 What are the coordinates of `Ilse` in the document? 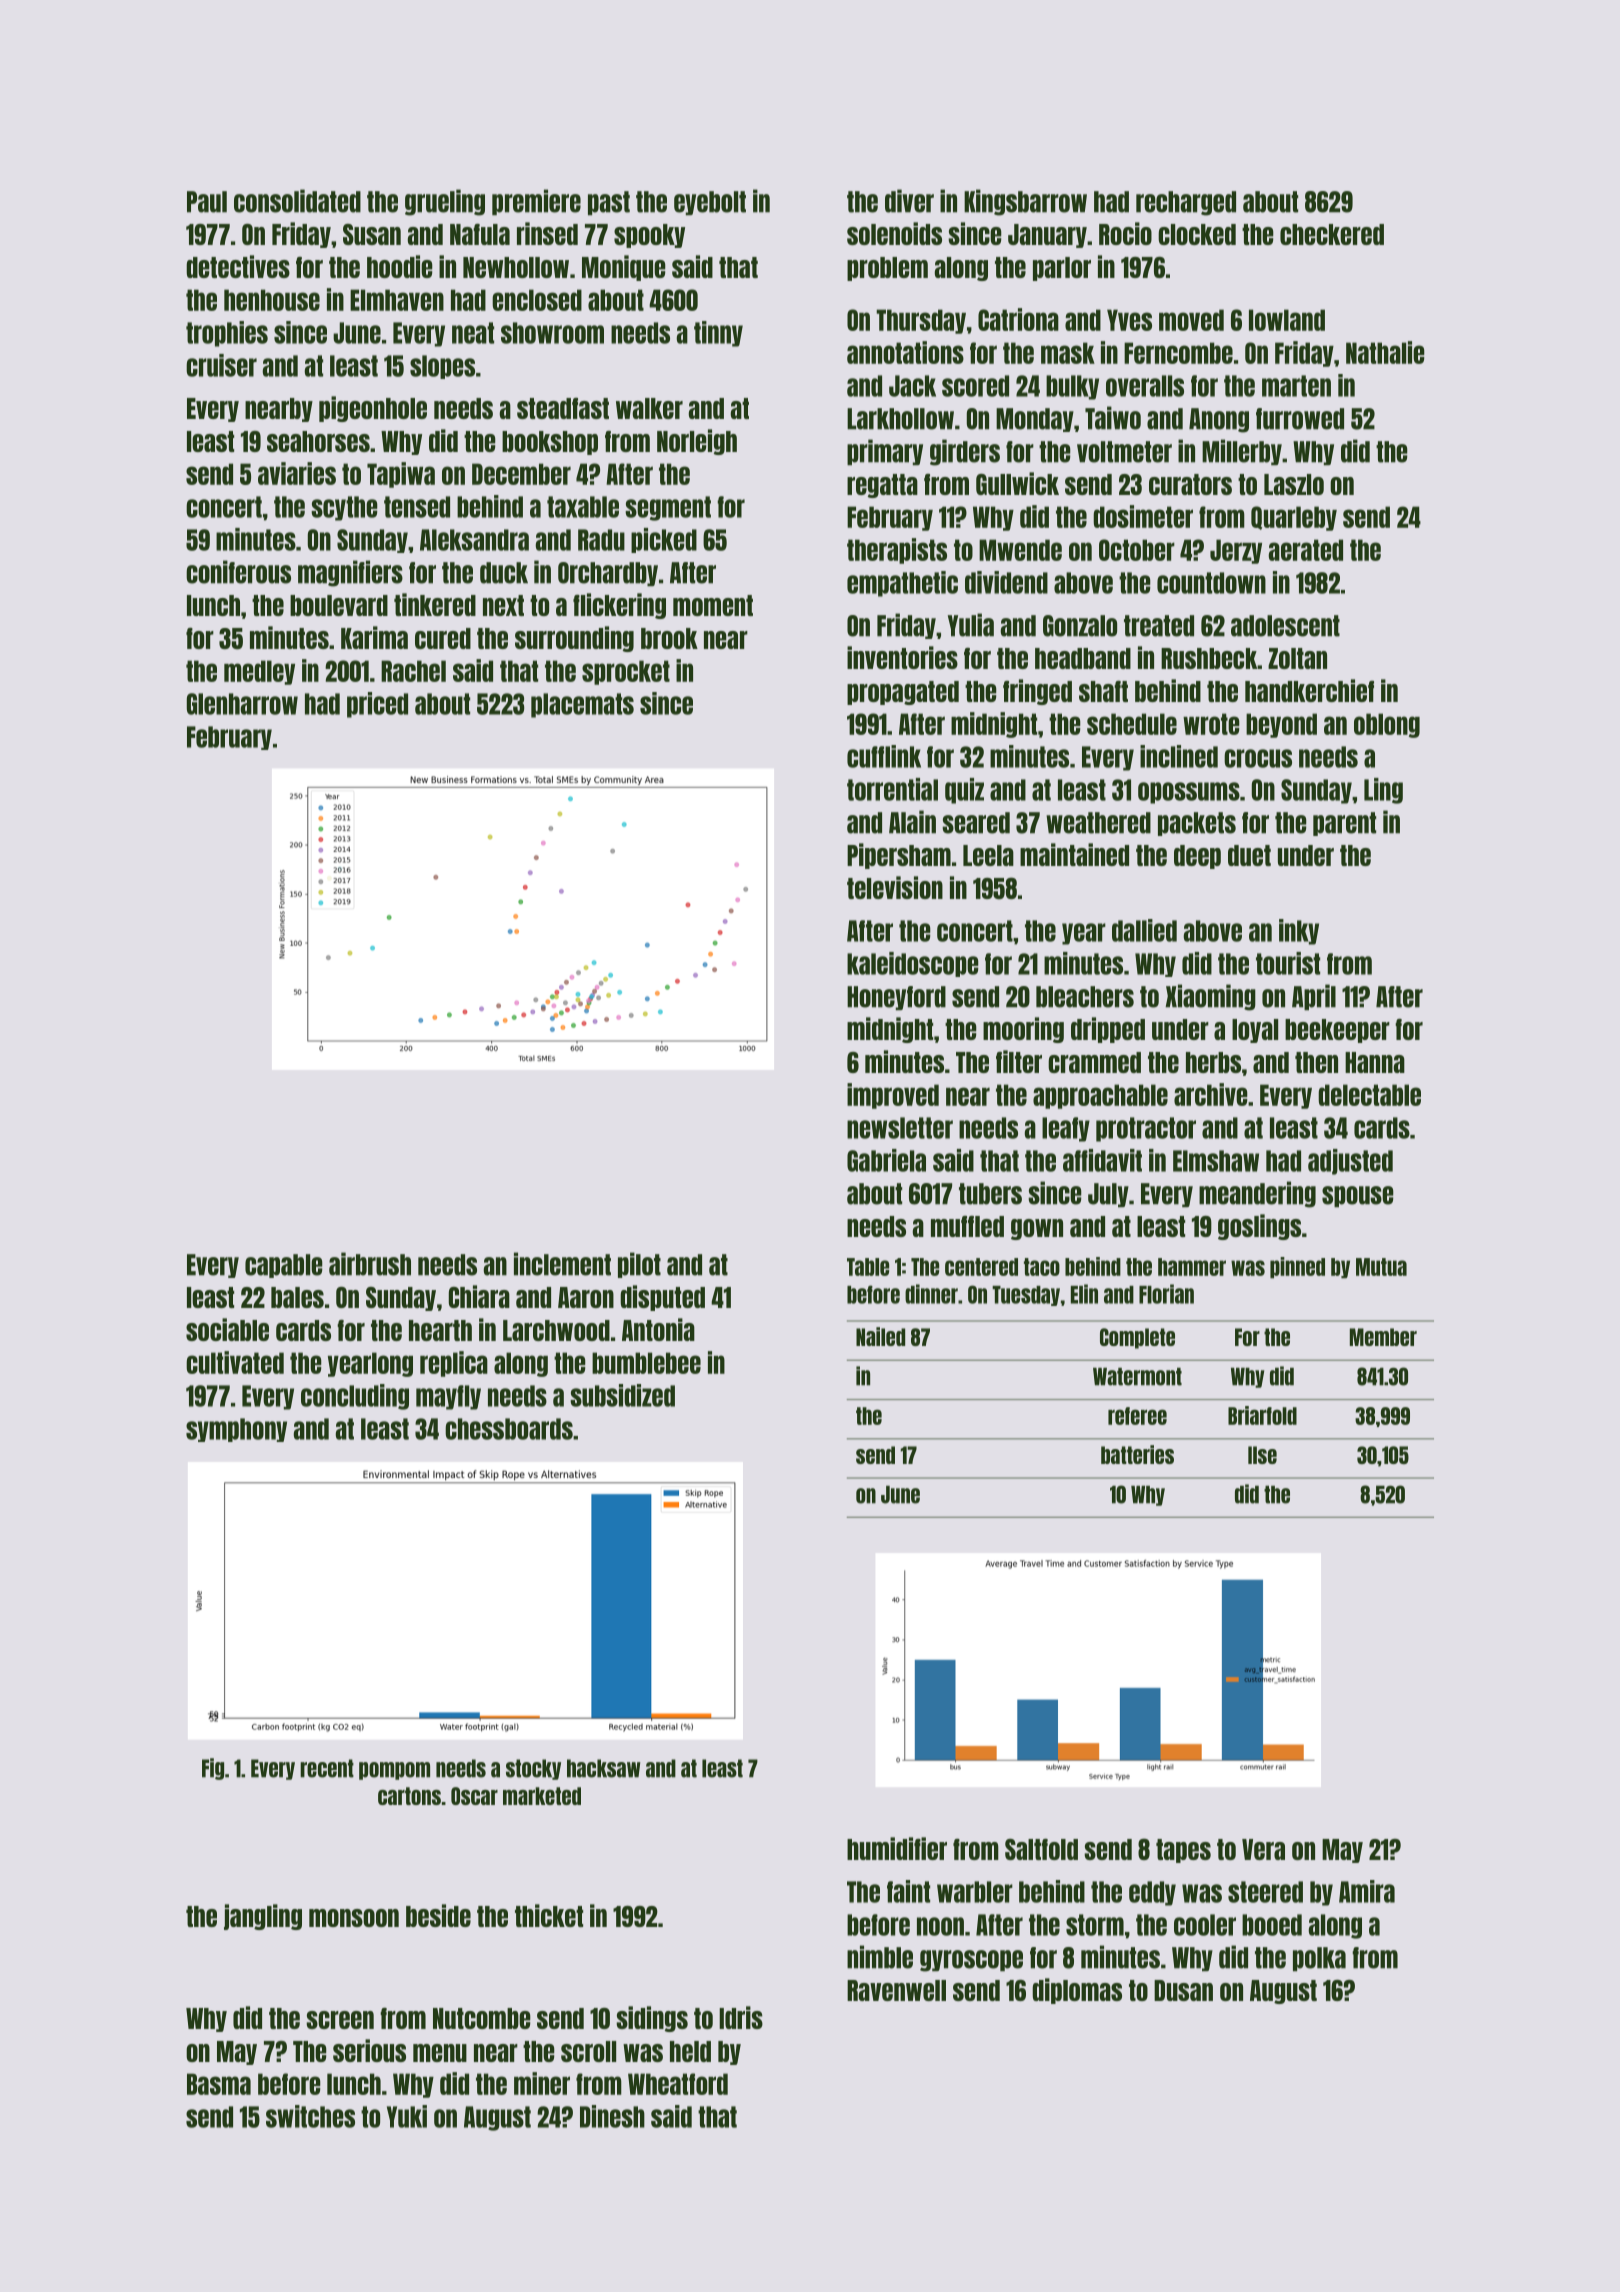 It's located at (1262, 1455).
